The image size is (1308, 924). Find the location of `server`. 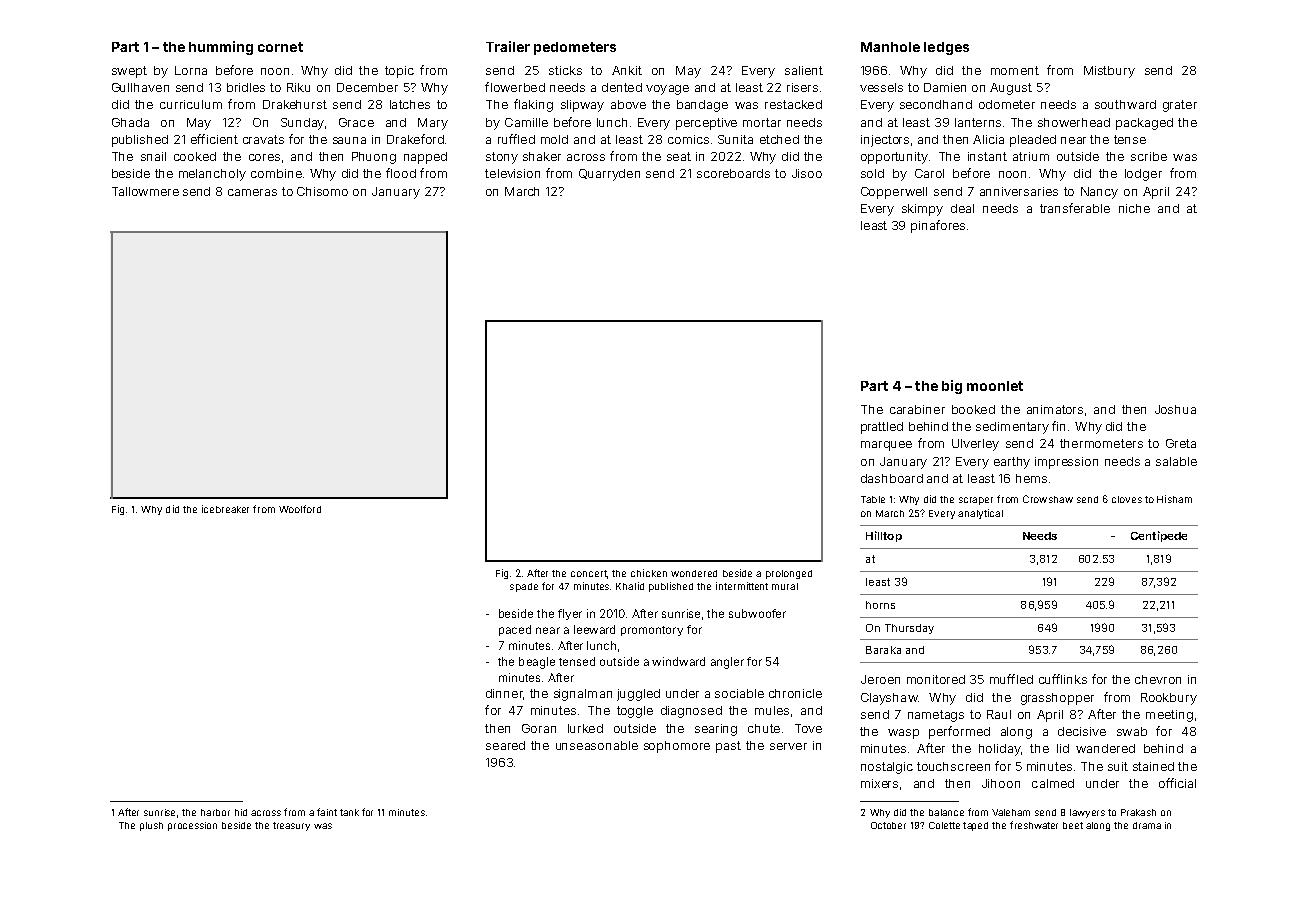

server is located at coordinates (788, 746).
